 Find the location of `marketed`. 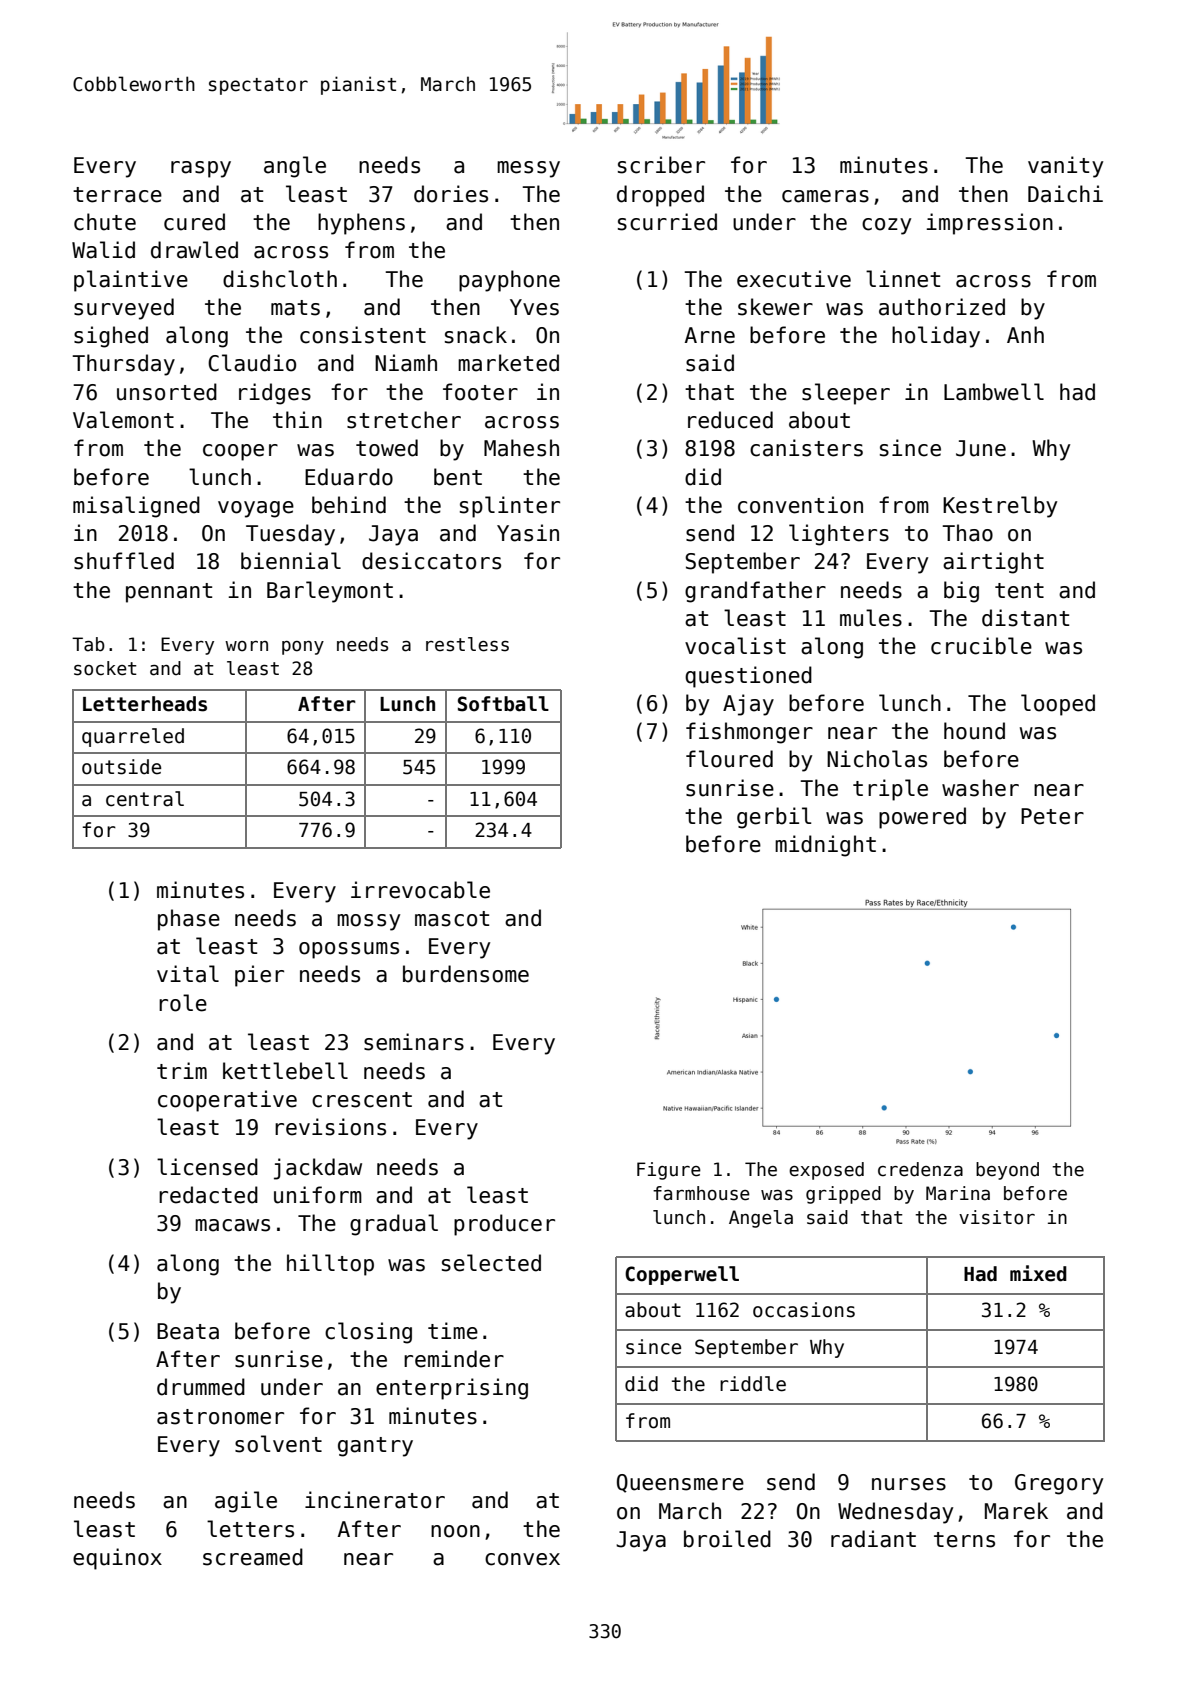

marketed is located at coordinates (508, 363).
